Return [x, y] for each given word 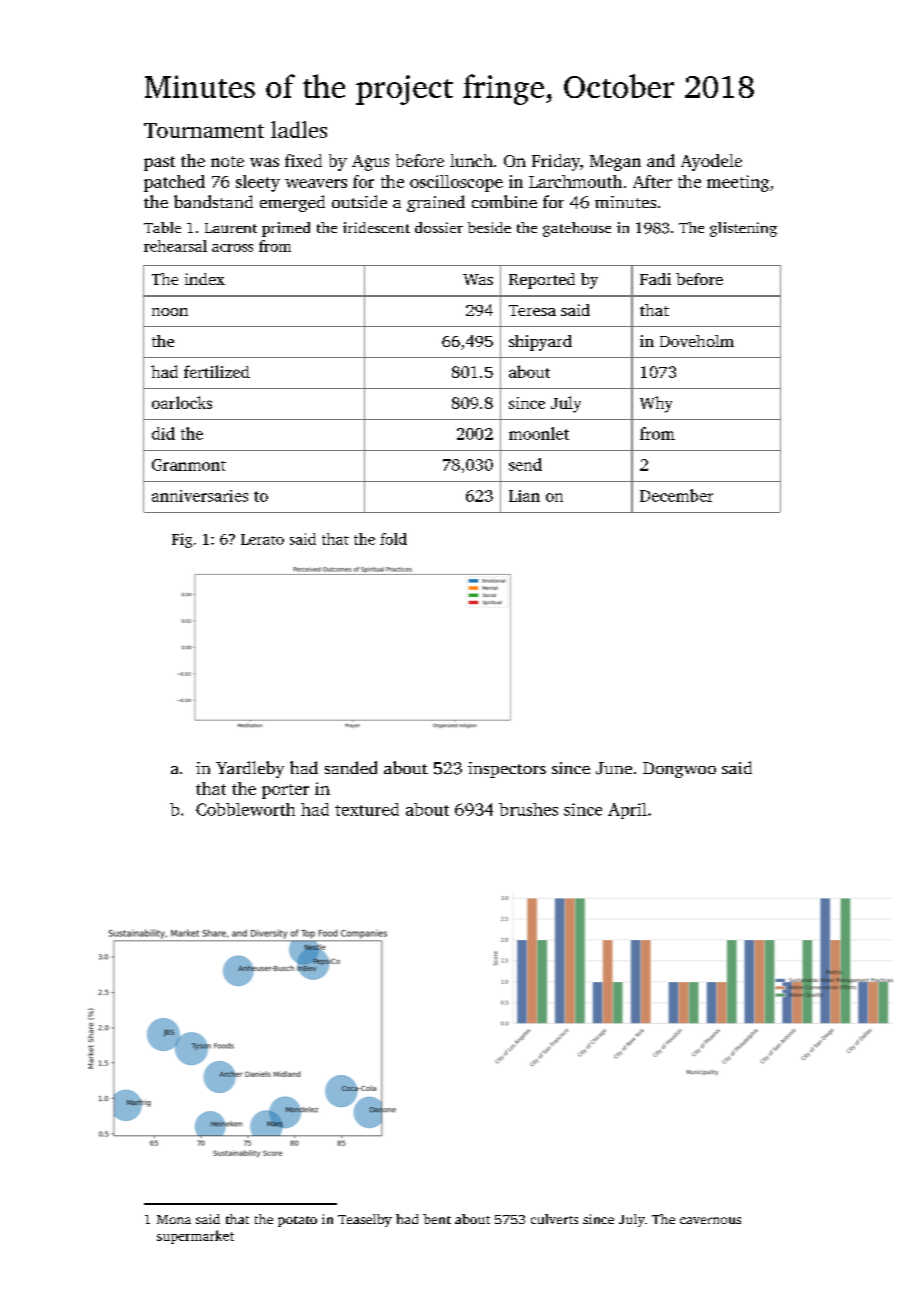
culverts [554, 1219]
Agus [370, 163]
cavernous [710, 1220]
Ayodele [711, 162]
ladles [299, 129]
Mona [174, 1219]
